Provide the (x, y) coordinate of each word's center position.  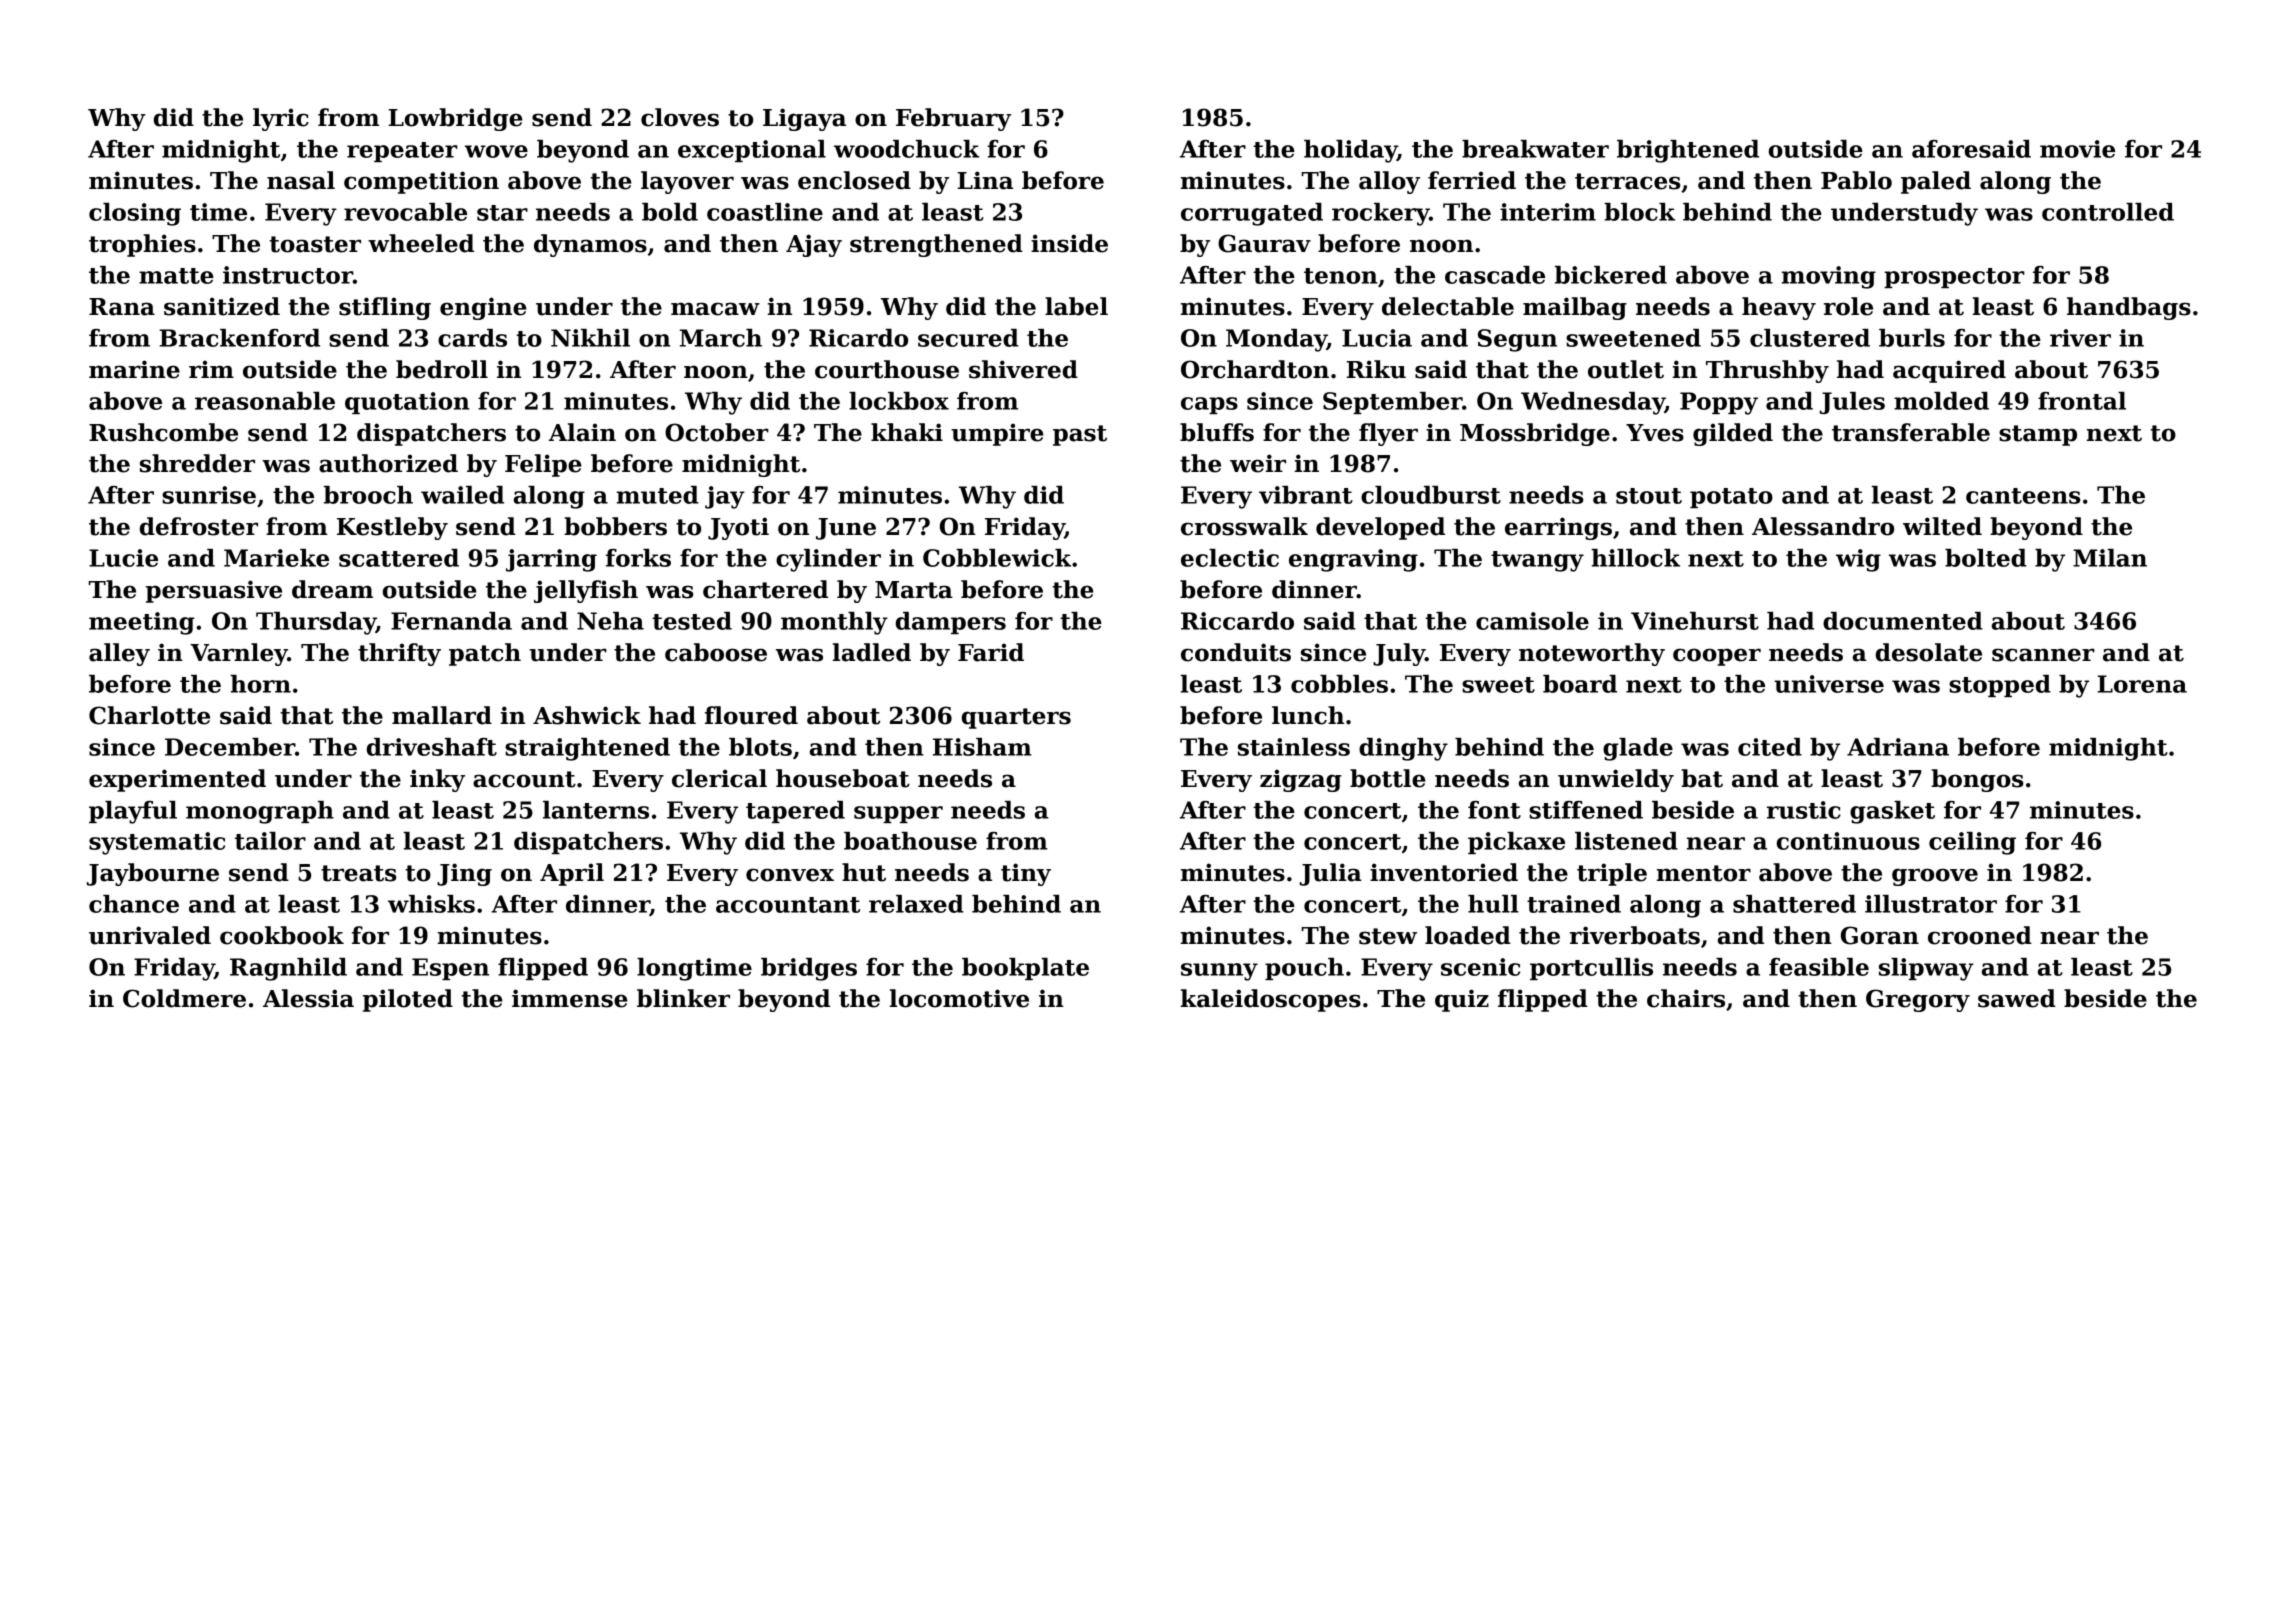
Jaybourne (153, 874)
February (953, 119)
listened (1626, 841)
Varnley (239, 654)
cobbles (1339, 684)
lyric (281, 119)
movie (2077, 149)
